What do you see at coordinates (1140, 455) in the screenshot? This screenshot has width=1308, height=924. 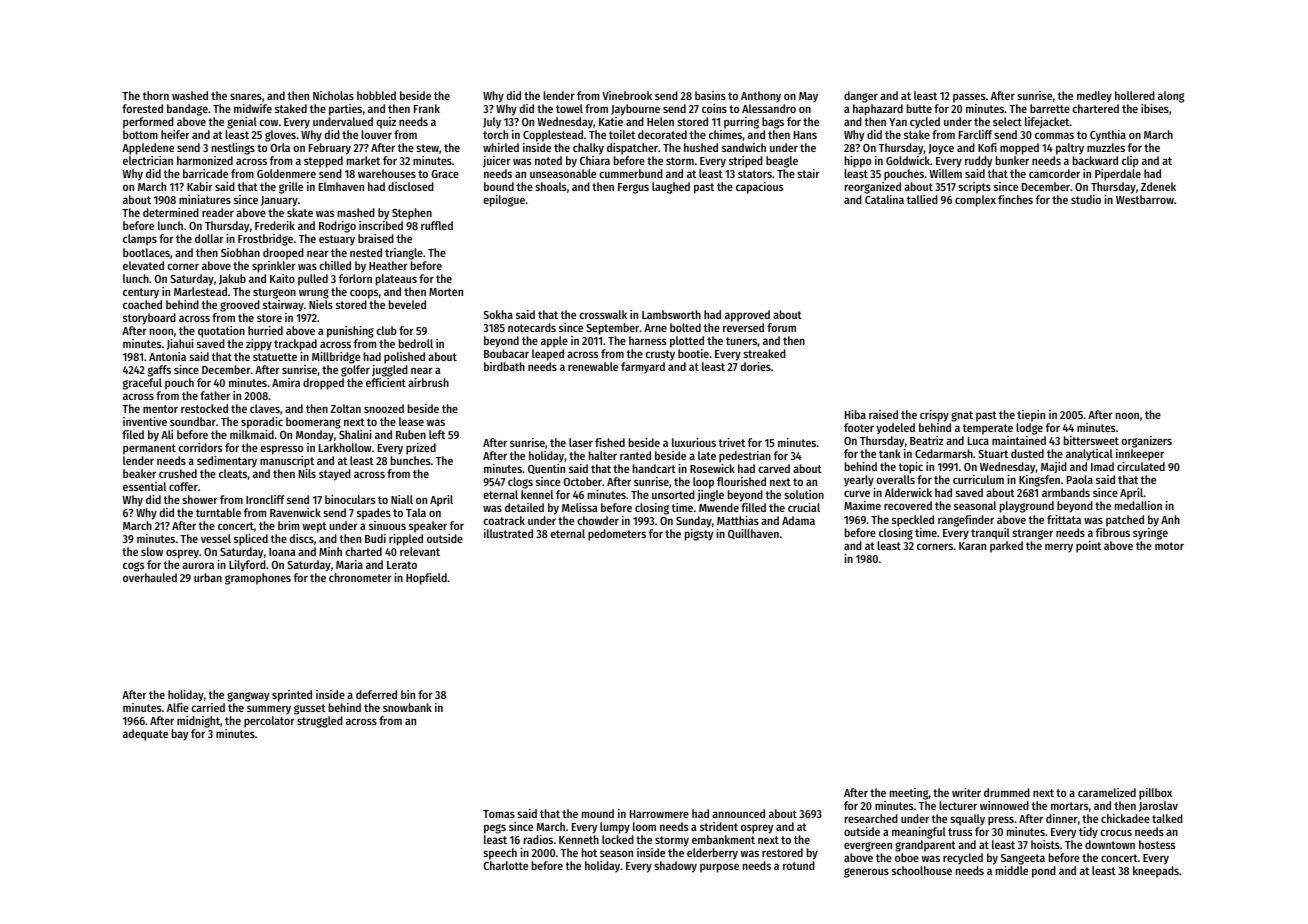 I see `innkeeper` at bounding box center [1140, 455].
